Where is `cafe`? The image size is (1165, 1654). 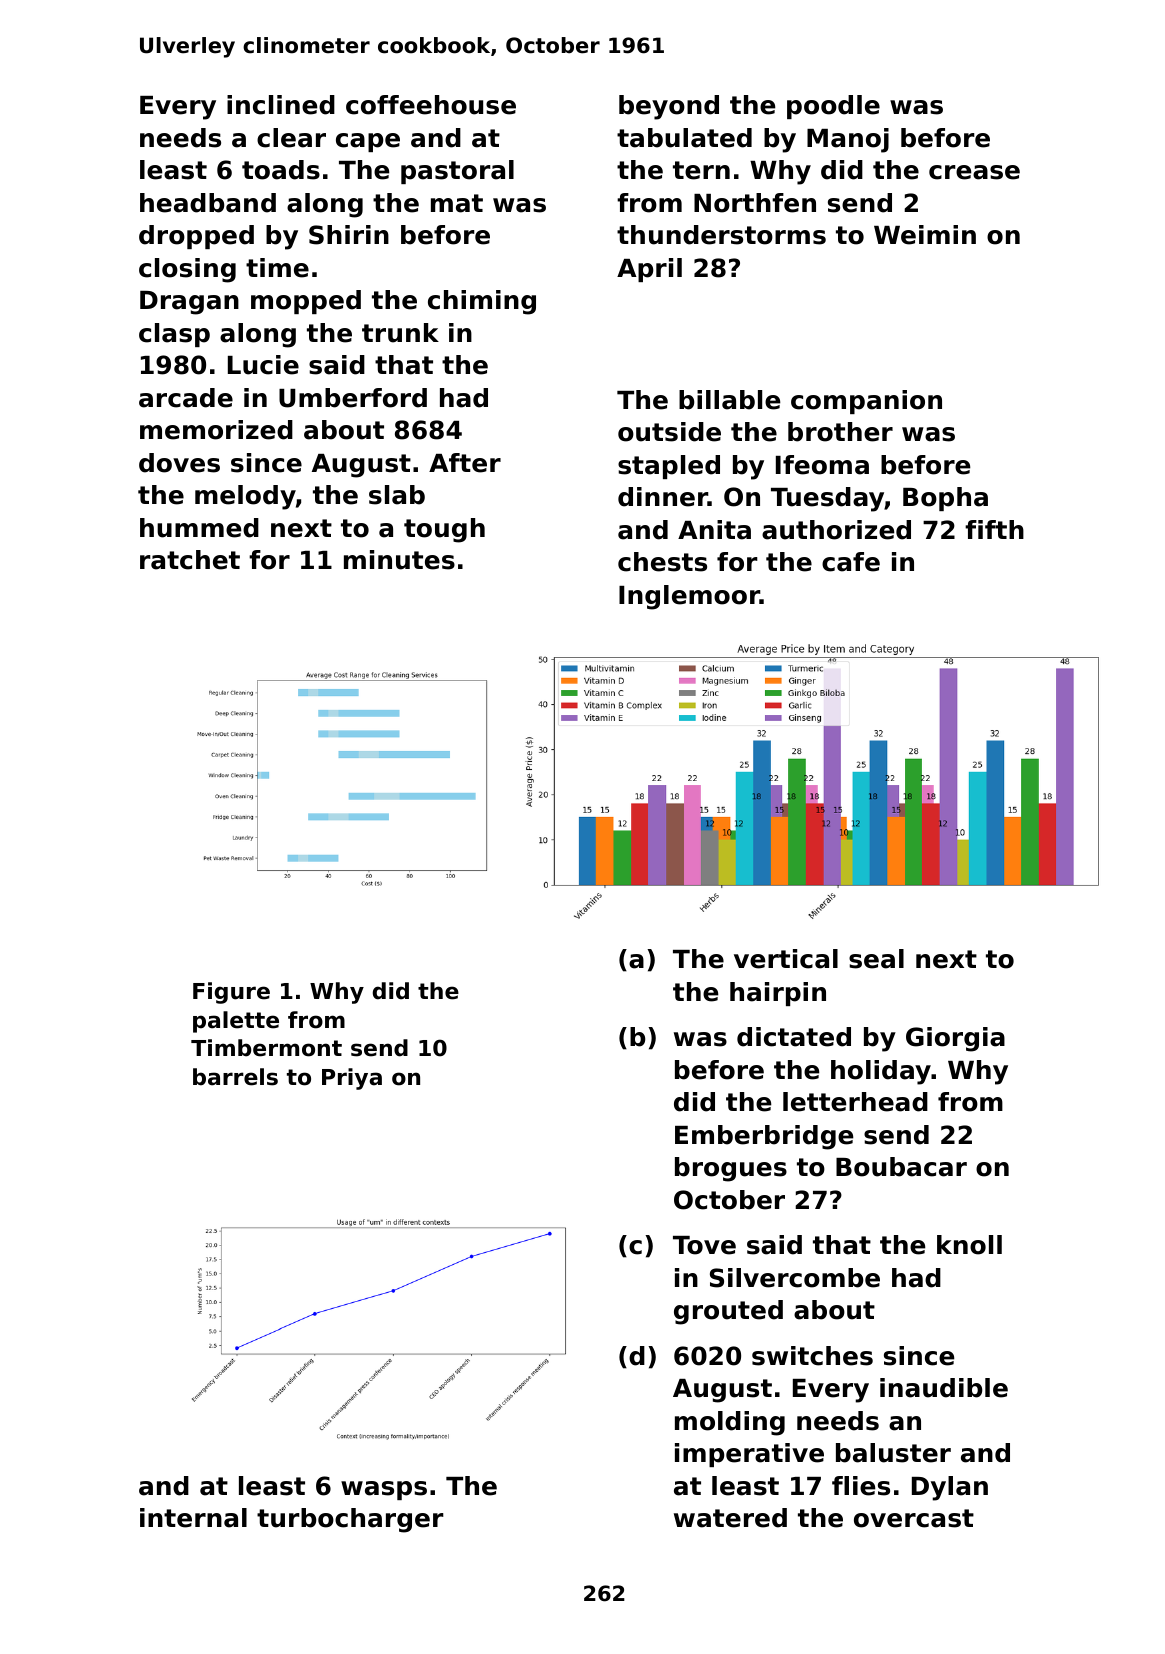
cafe is located at coordinates (851, 562).
